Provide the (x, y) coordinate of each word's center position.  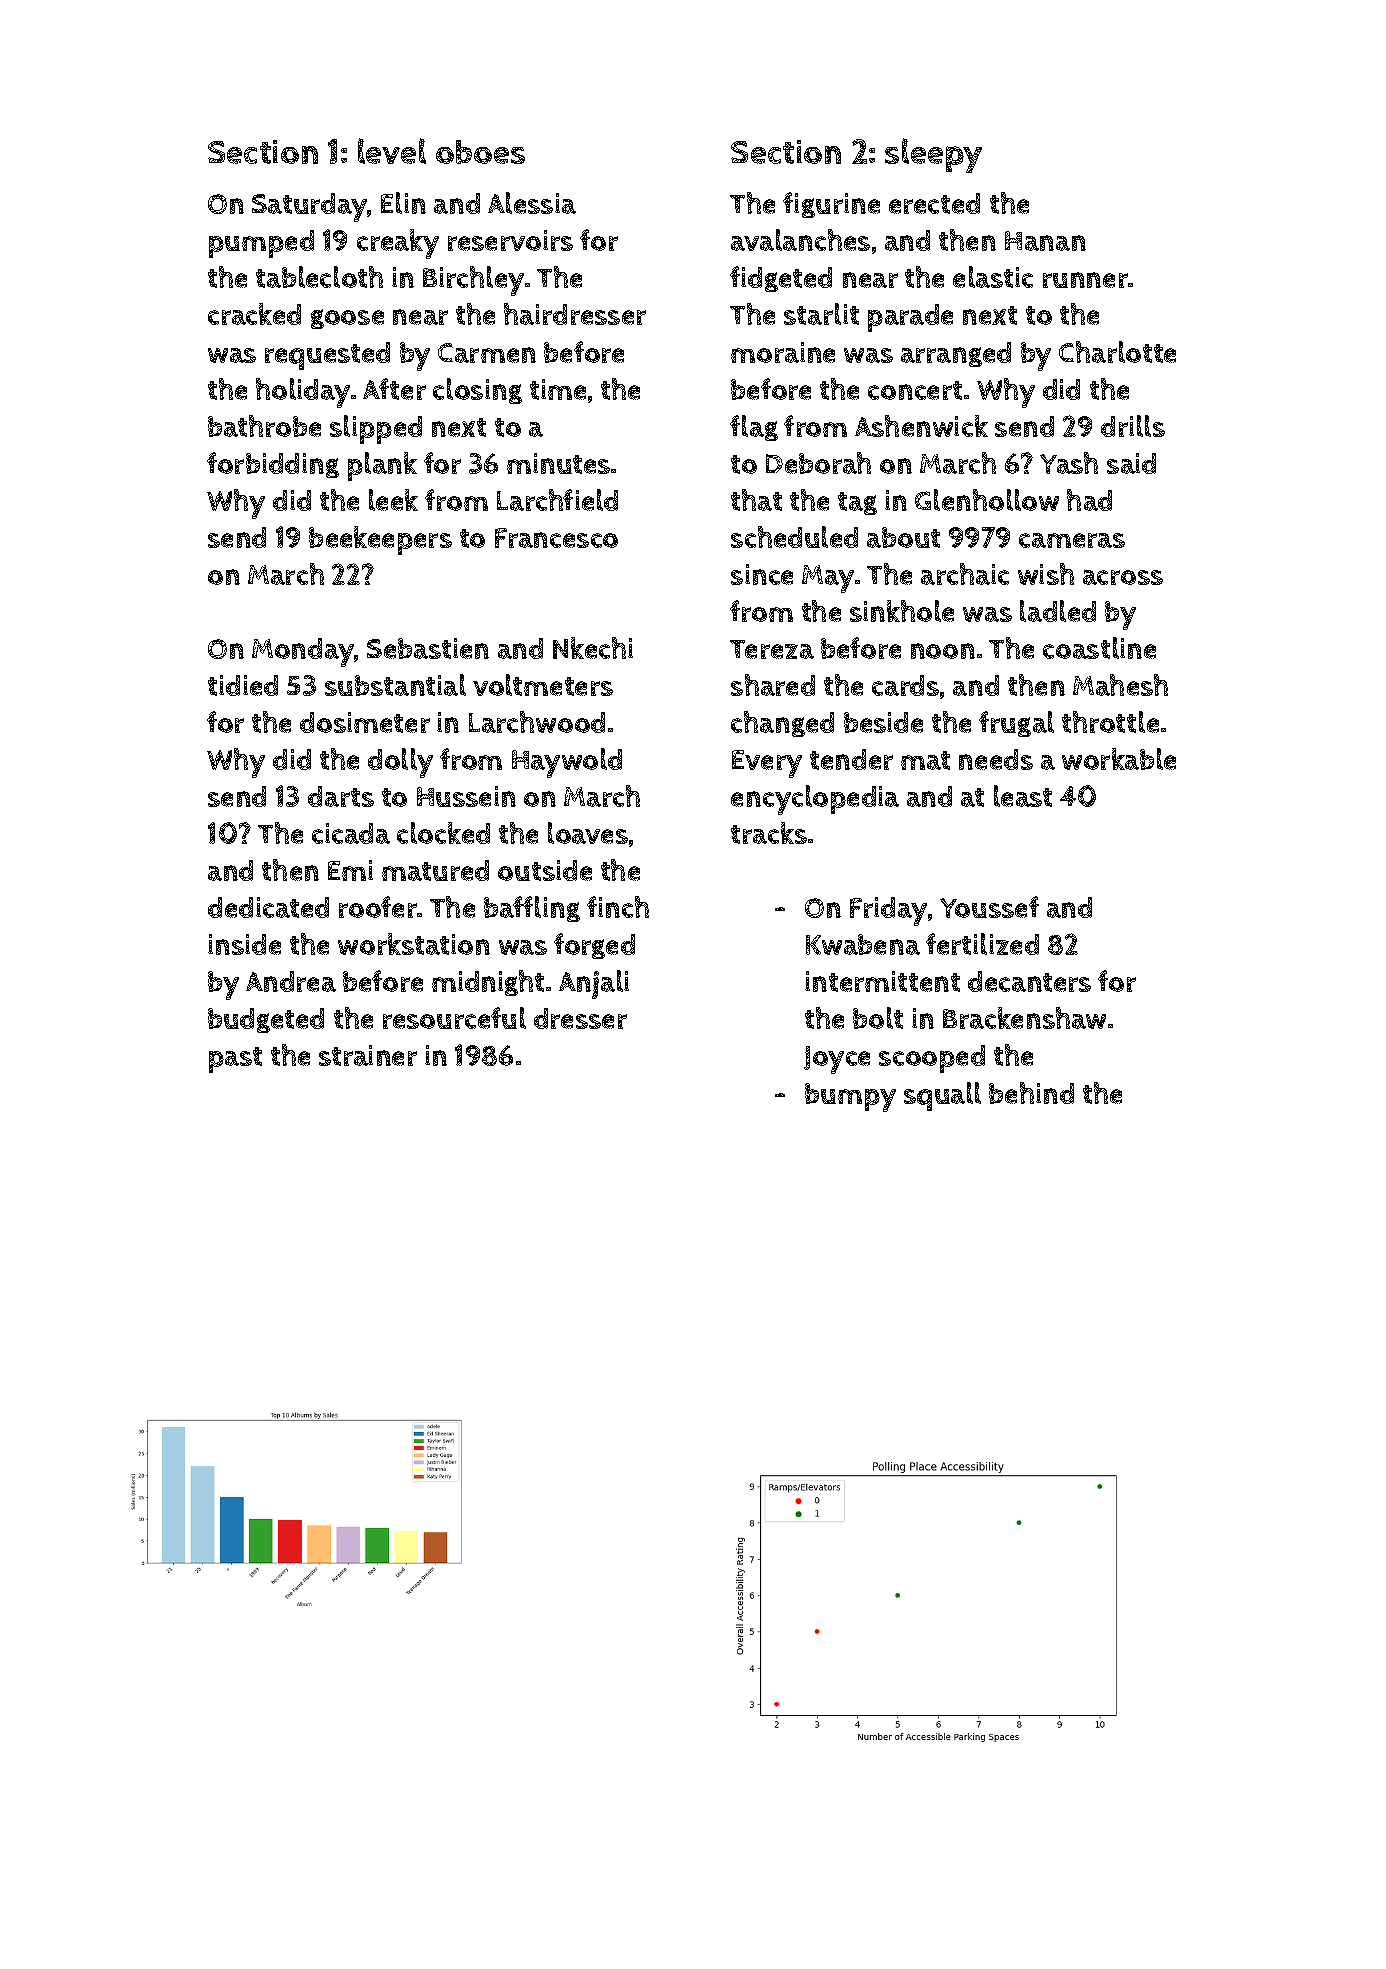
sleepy (933, 155)
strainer (368, 1055)
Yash (1069, 463)
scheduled (794, 537)
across (1123, 577)
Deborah (818, 463)
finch (618, 907)
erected (934, 203)
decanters (1029, 981)
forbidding (273, 465)
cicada (351, 833)
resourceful (454, 1018)
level (392, 151)
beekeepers (380, 540)
